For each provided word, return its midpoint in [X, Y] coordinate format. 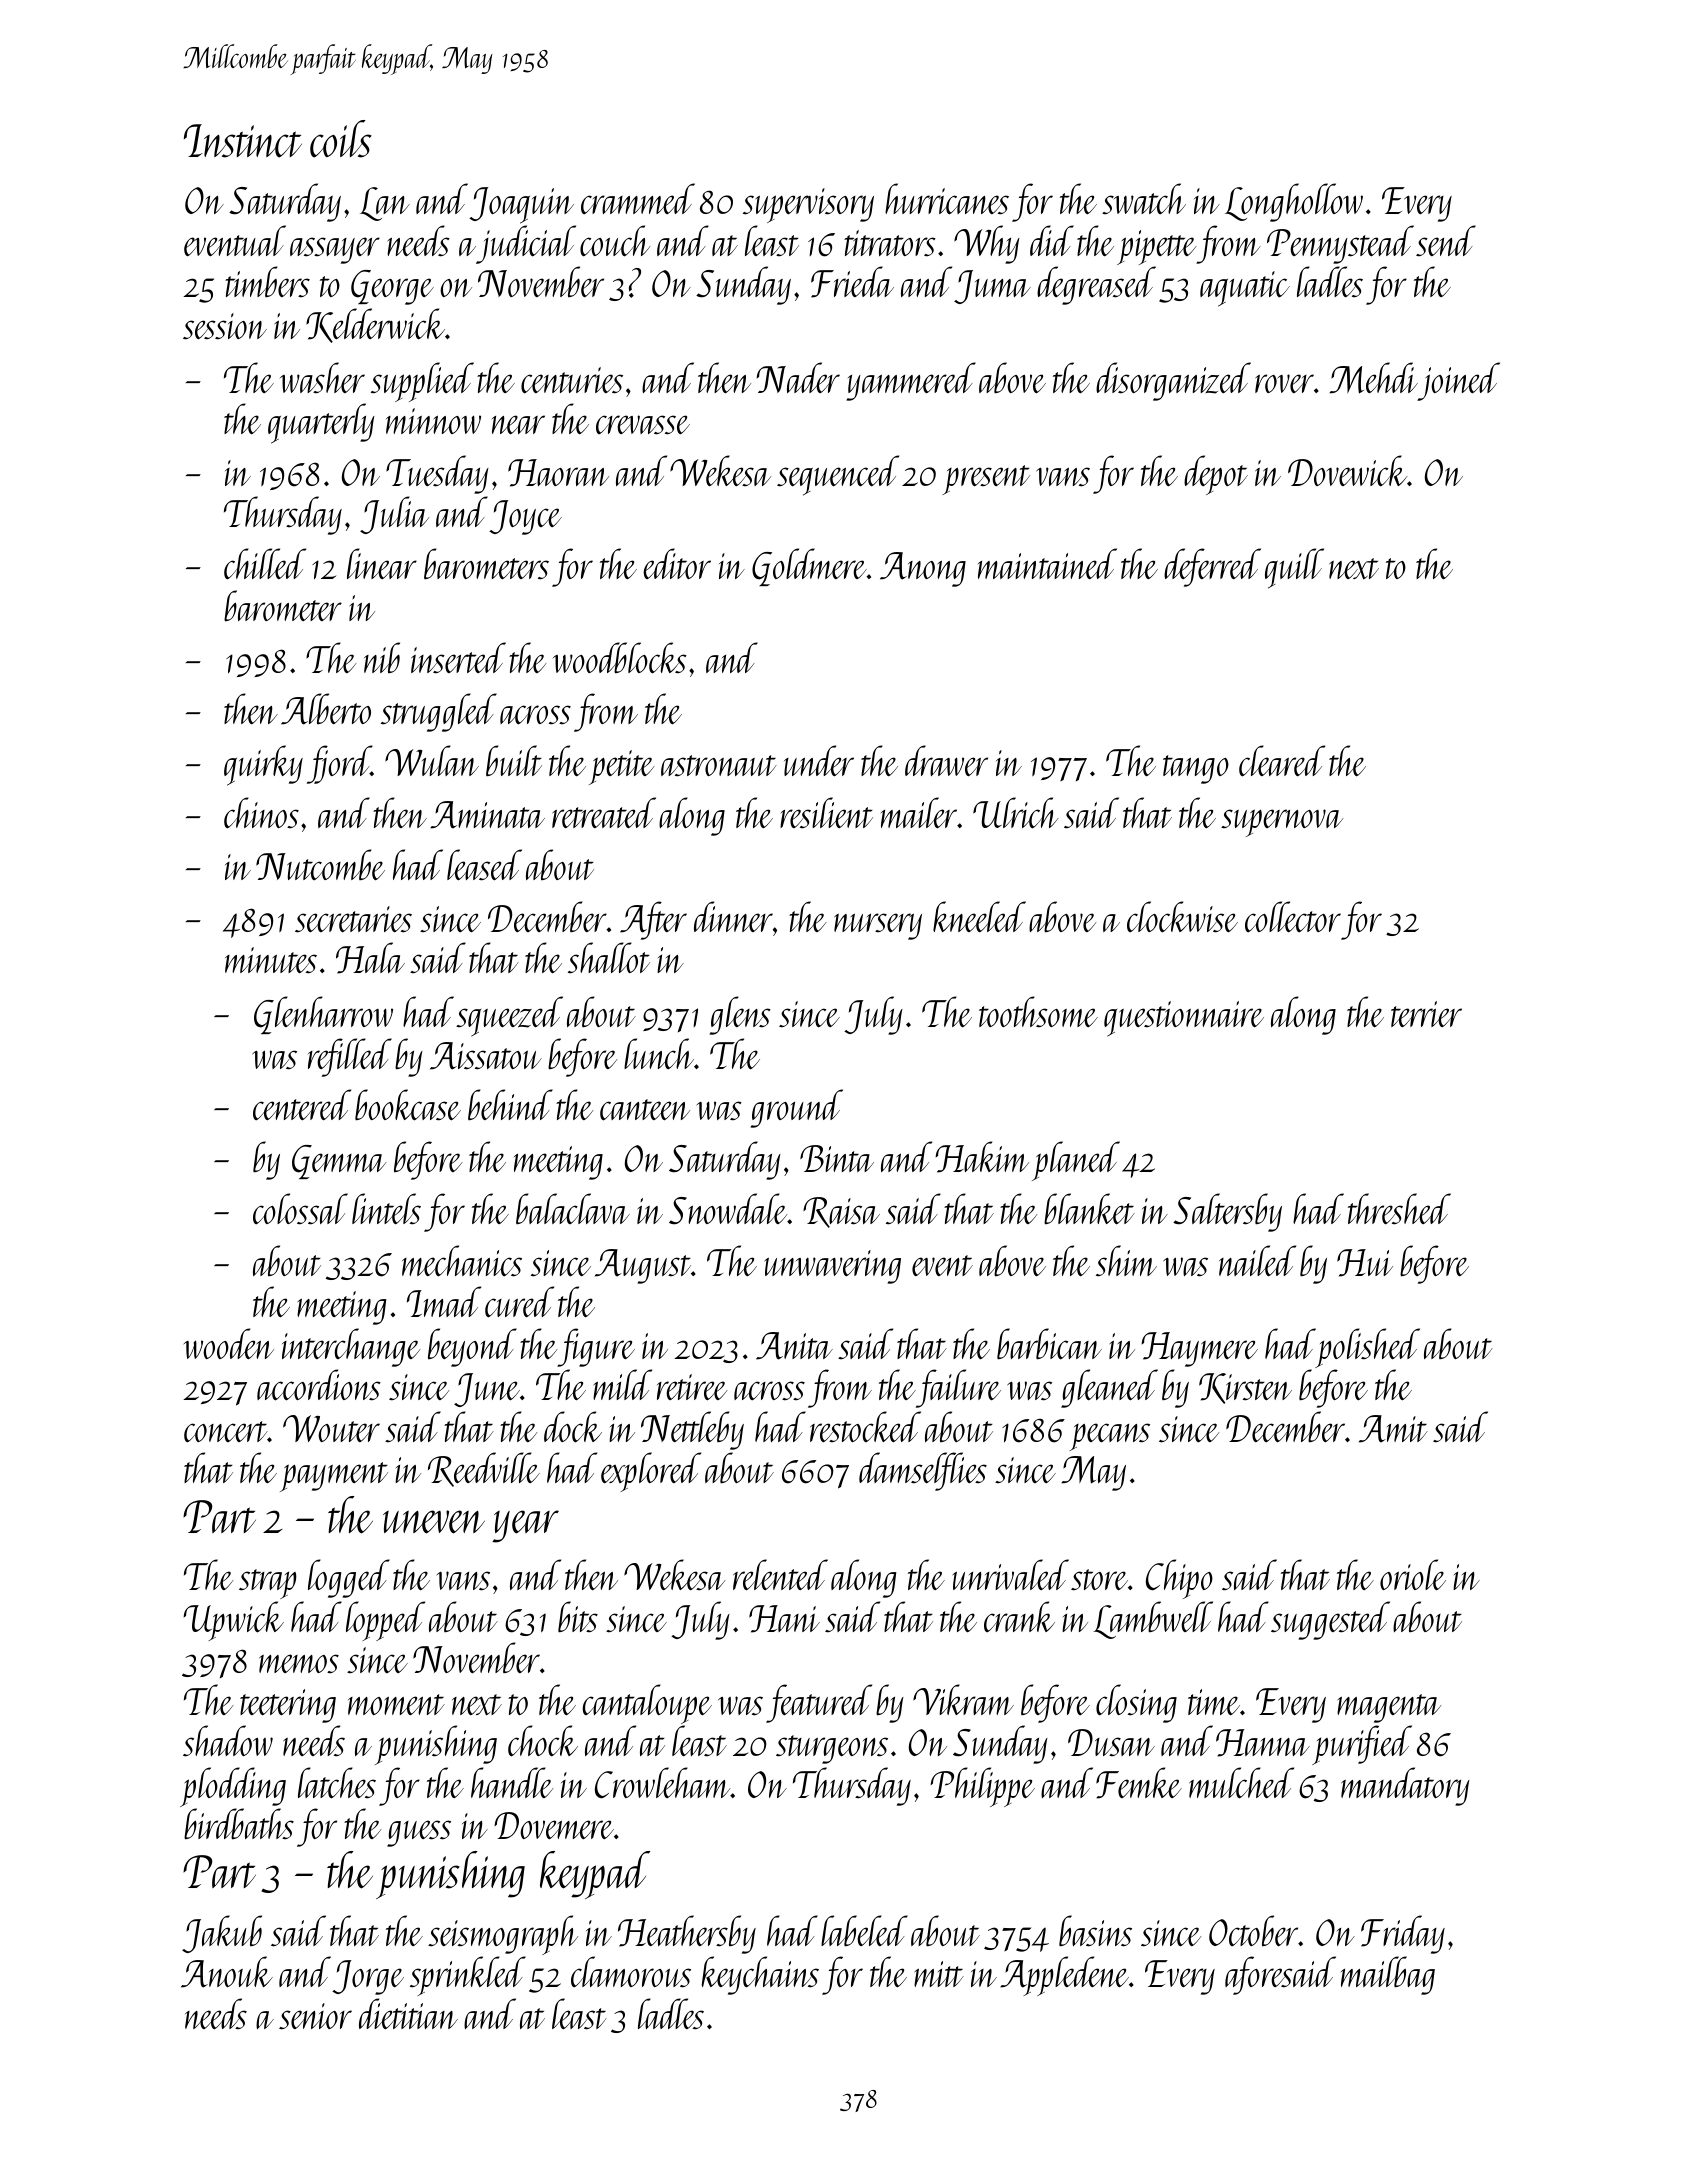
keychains [760, 1975]
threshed [1399, 1209]
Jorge [368, 1977]
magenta [1389, 1708]
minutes [271, 960]
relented [780, 1574]
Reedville [484, 1469]
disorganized [1173, 381]
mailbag [1388, 1975]
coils [341, 139]
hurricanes [947, 199]
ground [796, 1108]
